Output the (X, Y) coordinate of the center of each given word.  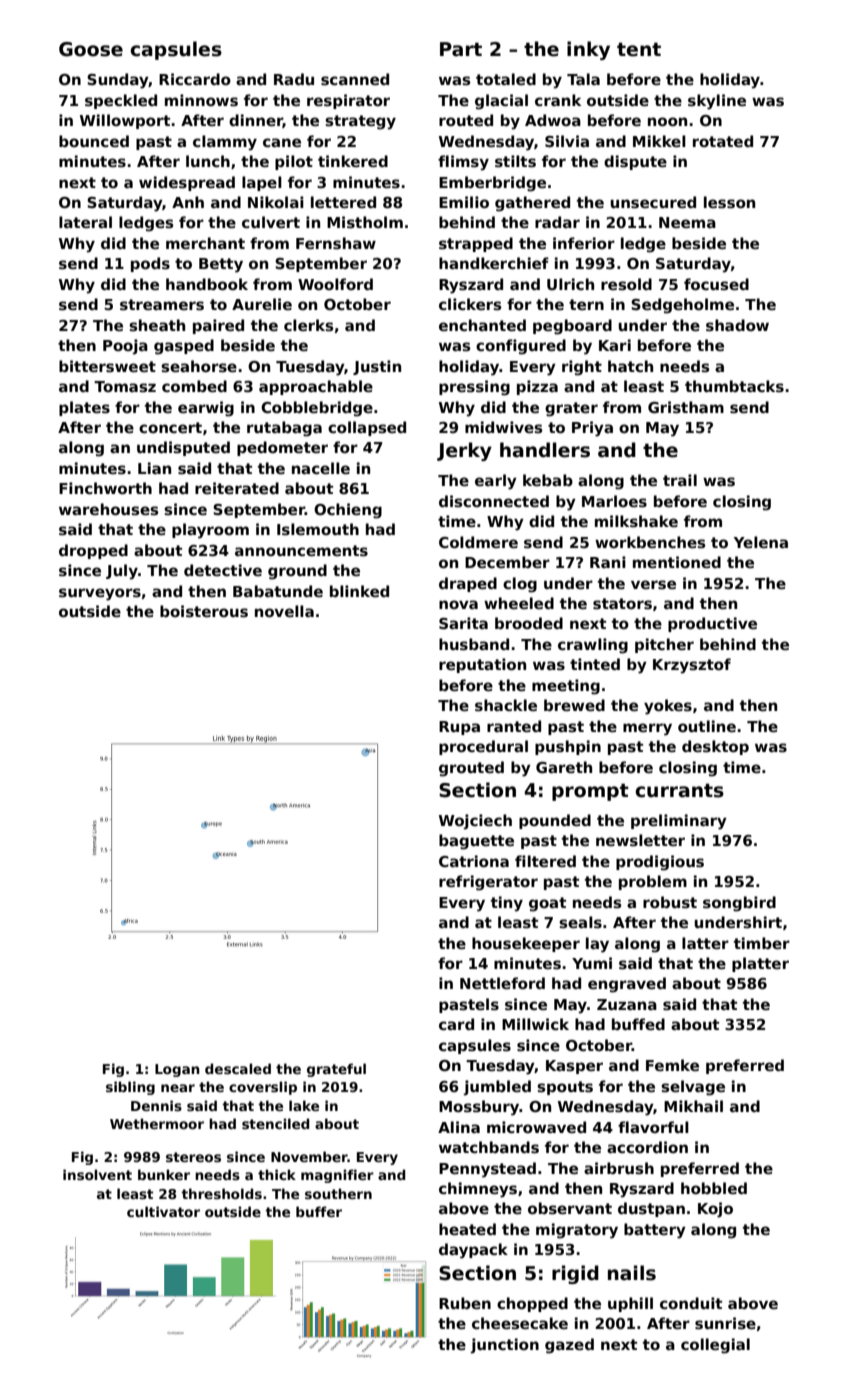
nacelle (321, 468)
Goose (91, 49)
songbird (739, 904)
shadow (737, 325)
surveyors (100, 594)
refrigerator (488, 883)
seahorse (199, 366)
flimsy (463, 163)
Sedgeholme (682, 306)
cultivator (163, 1211)
